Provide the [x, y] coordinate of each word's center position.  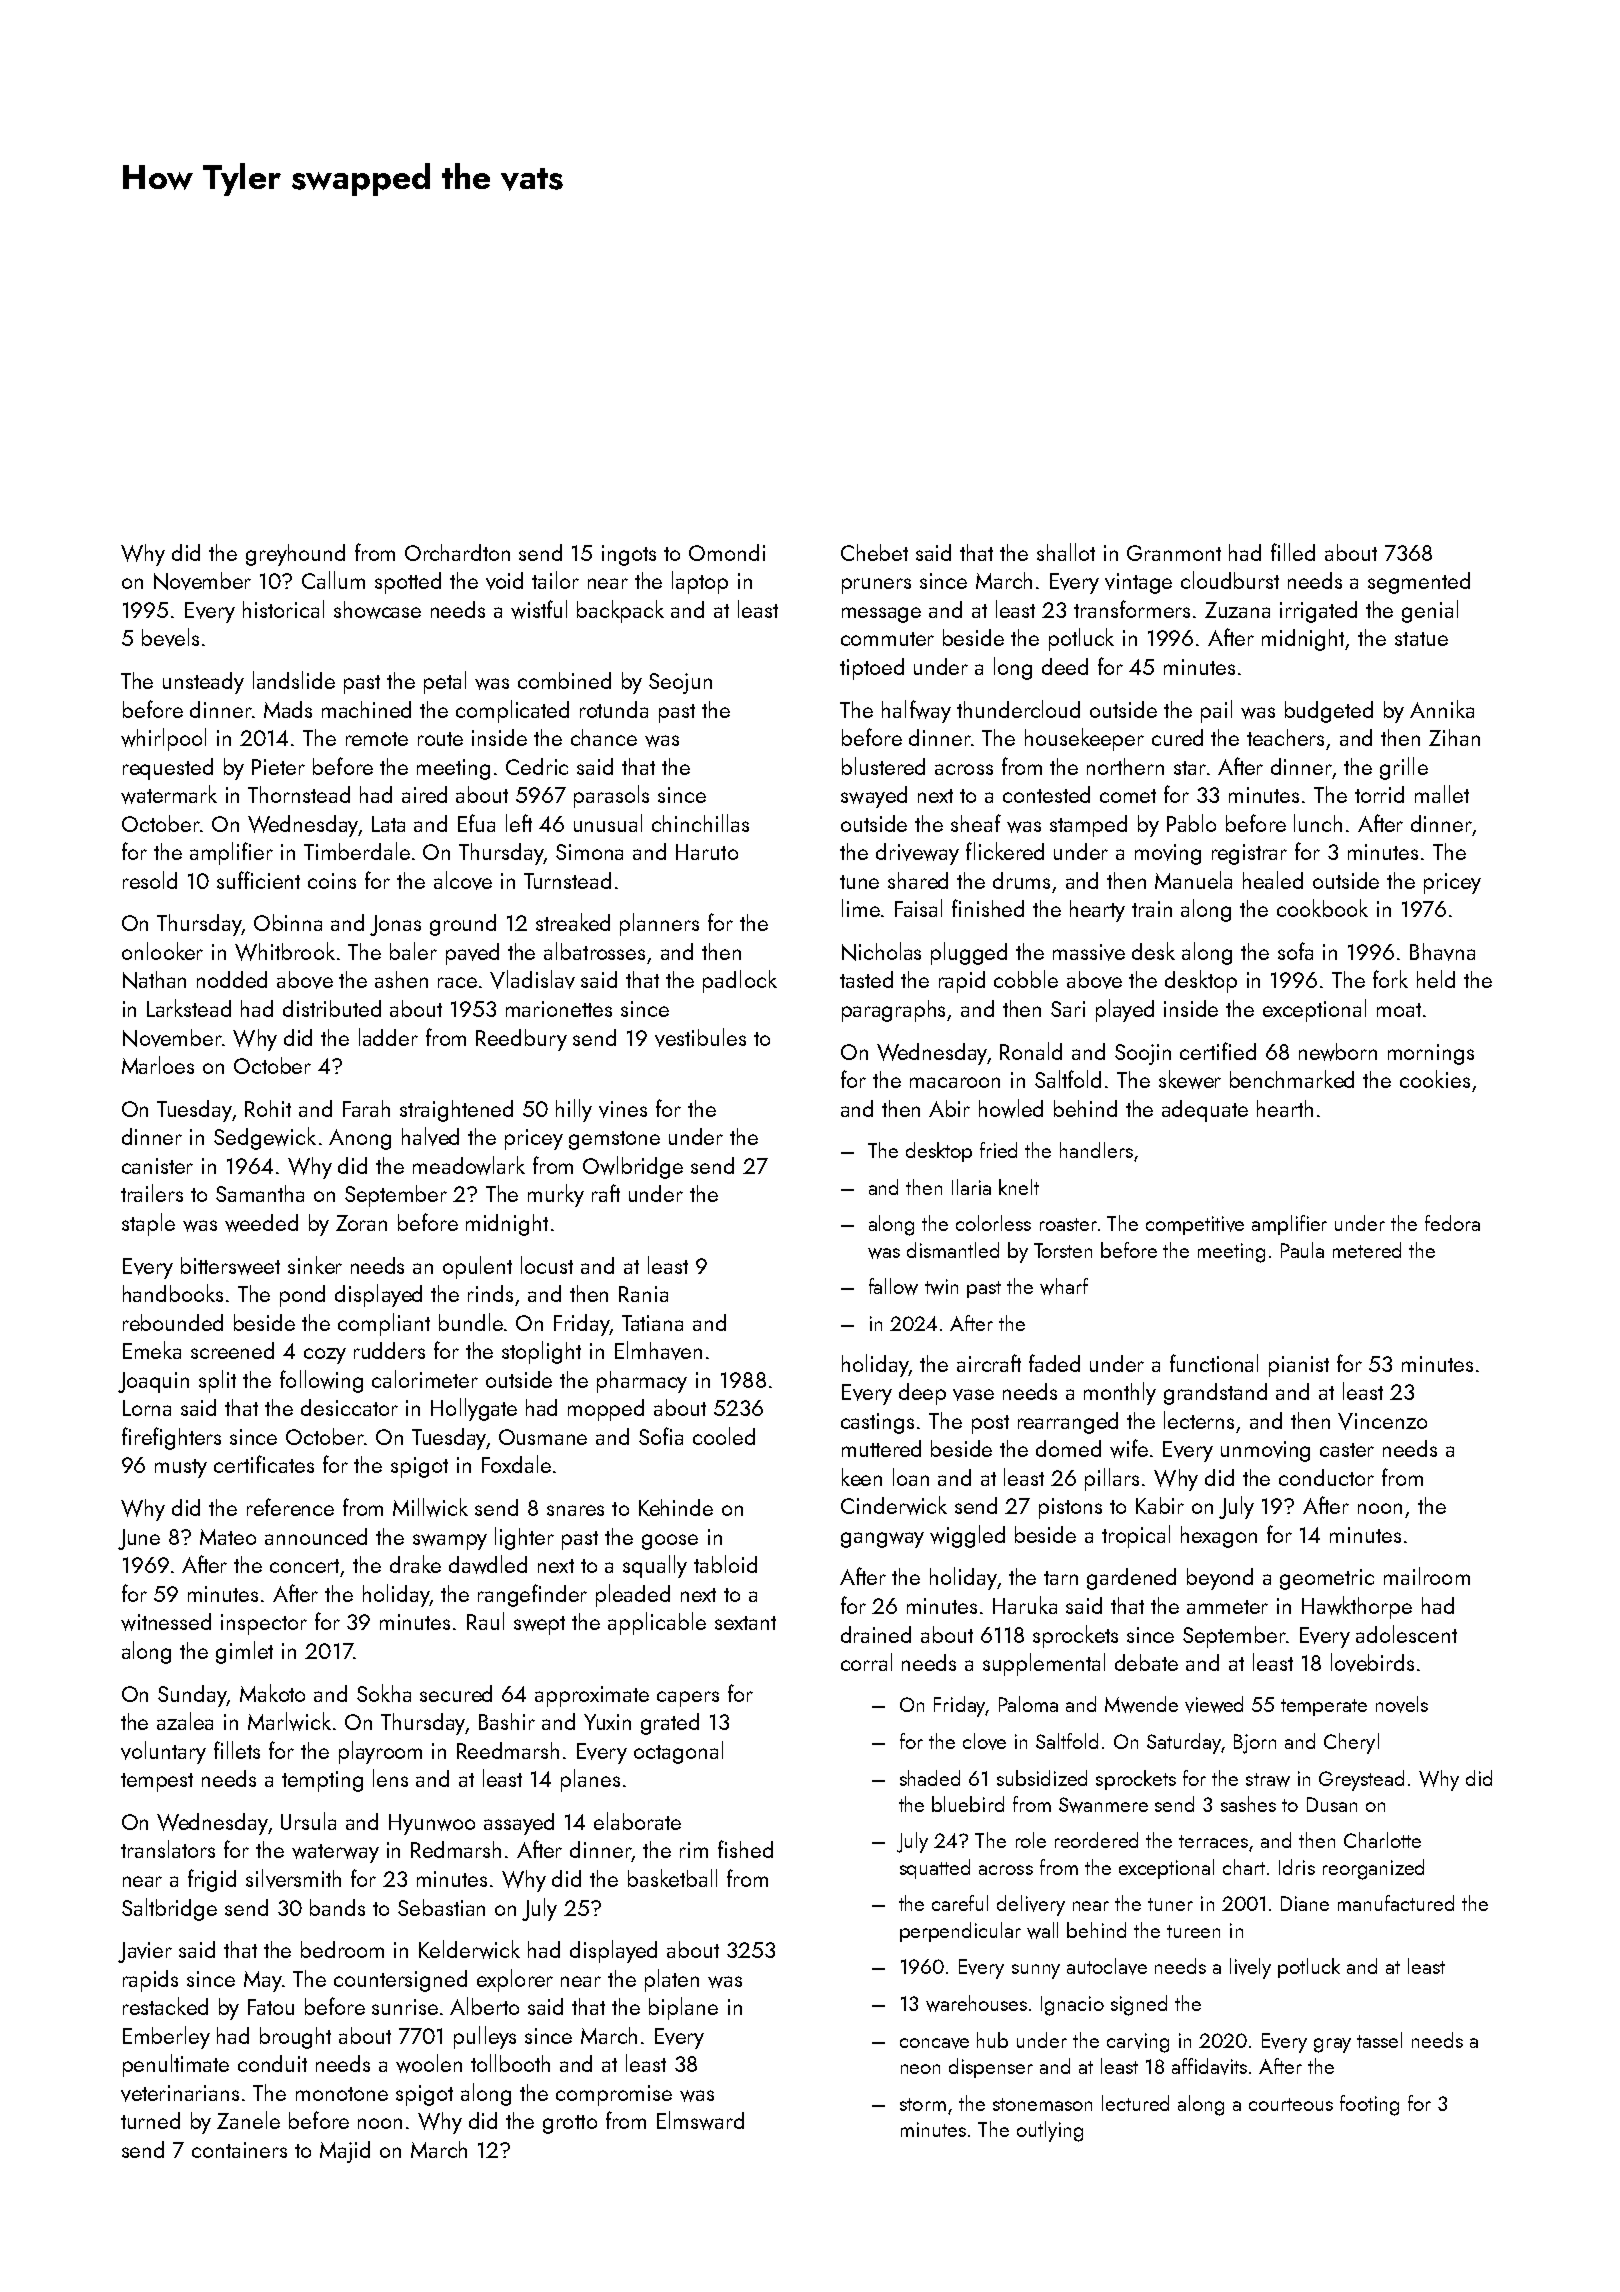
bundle [471, 1322]
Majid [345, 2152]
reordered [1096, 1840]
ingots [629, 555]
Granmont [1174, 553]
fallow [893, 1286]
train [1152, 909]
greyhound [295, 555]
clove [984, 1741]
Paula [1302, 1250]
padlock [740, 981]
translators [168, 1849]
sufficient [258, 880]
